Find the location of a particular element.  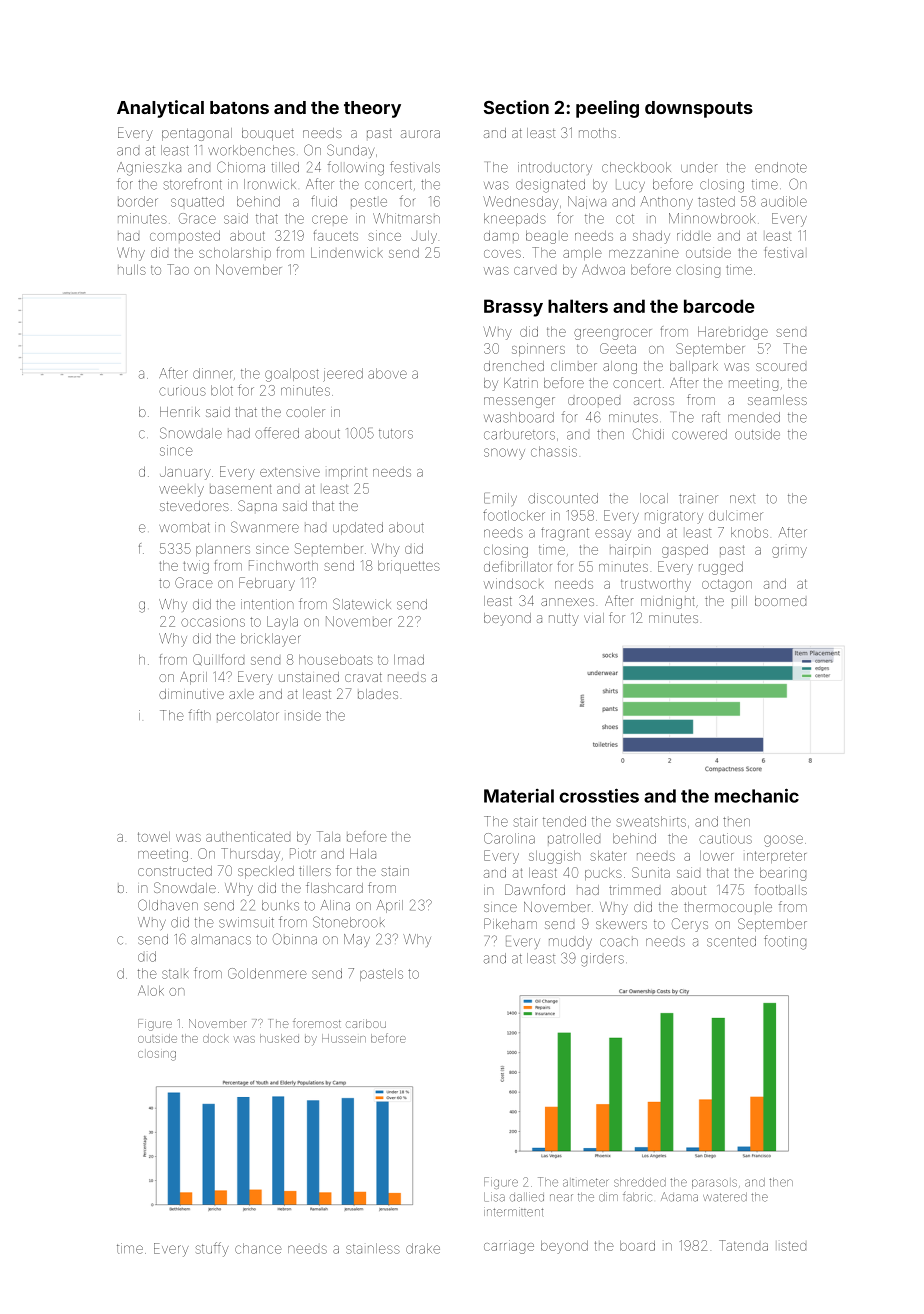

theory is located at coordinates (372, 109).
